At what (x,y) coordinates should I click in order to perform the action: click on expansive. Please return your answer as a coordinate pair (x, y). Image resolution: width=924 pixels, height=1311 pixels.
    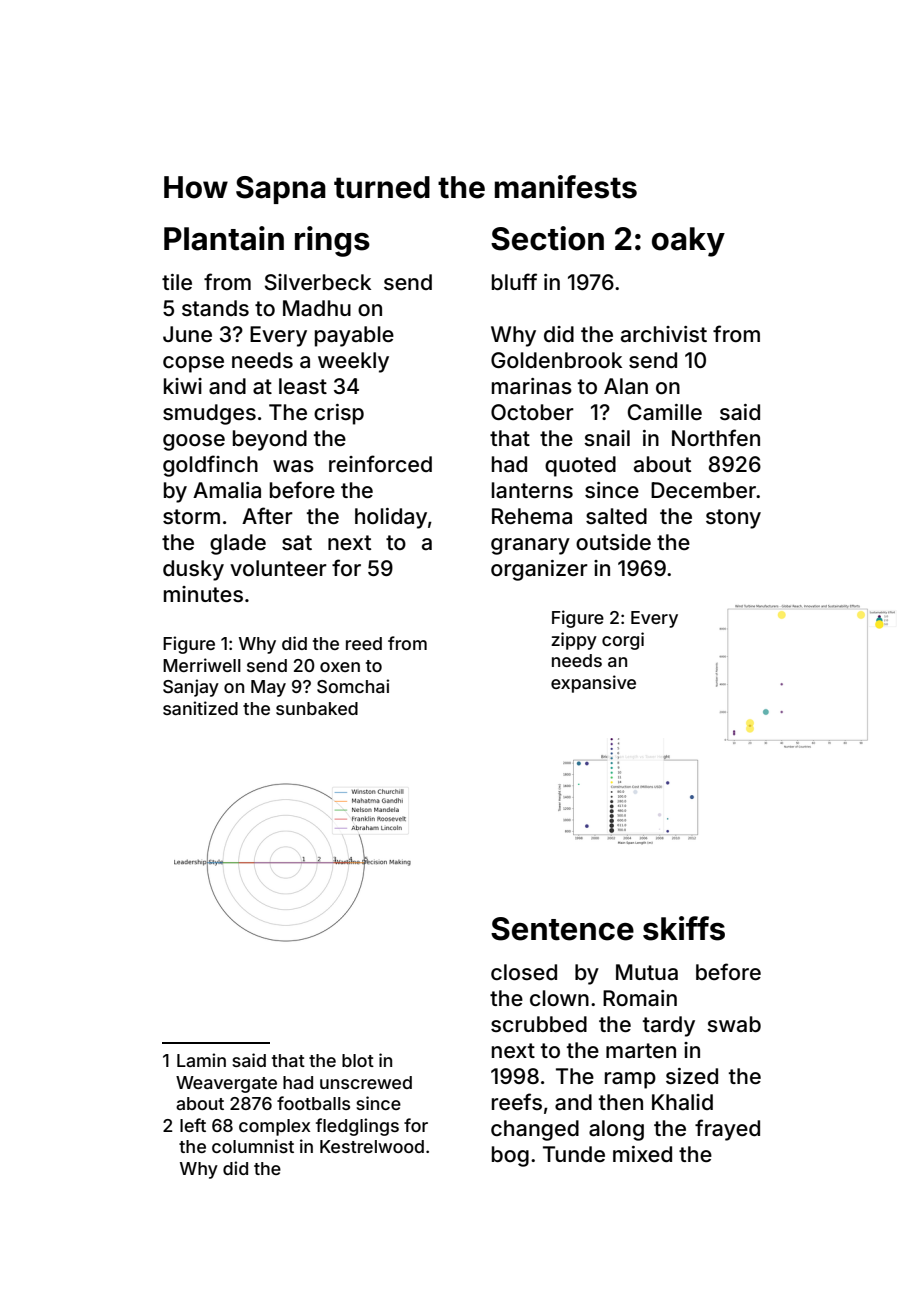
    Looking at the image, I should click on (593, 684).
